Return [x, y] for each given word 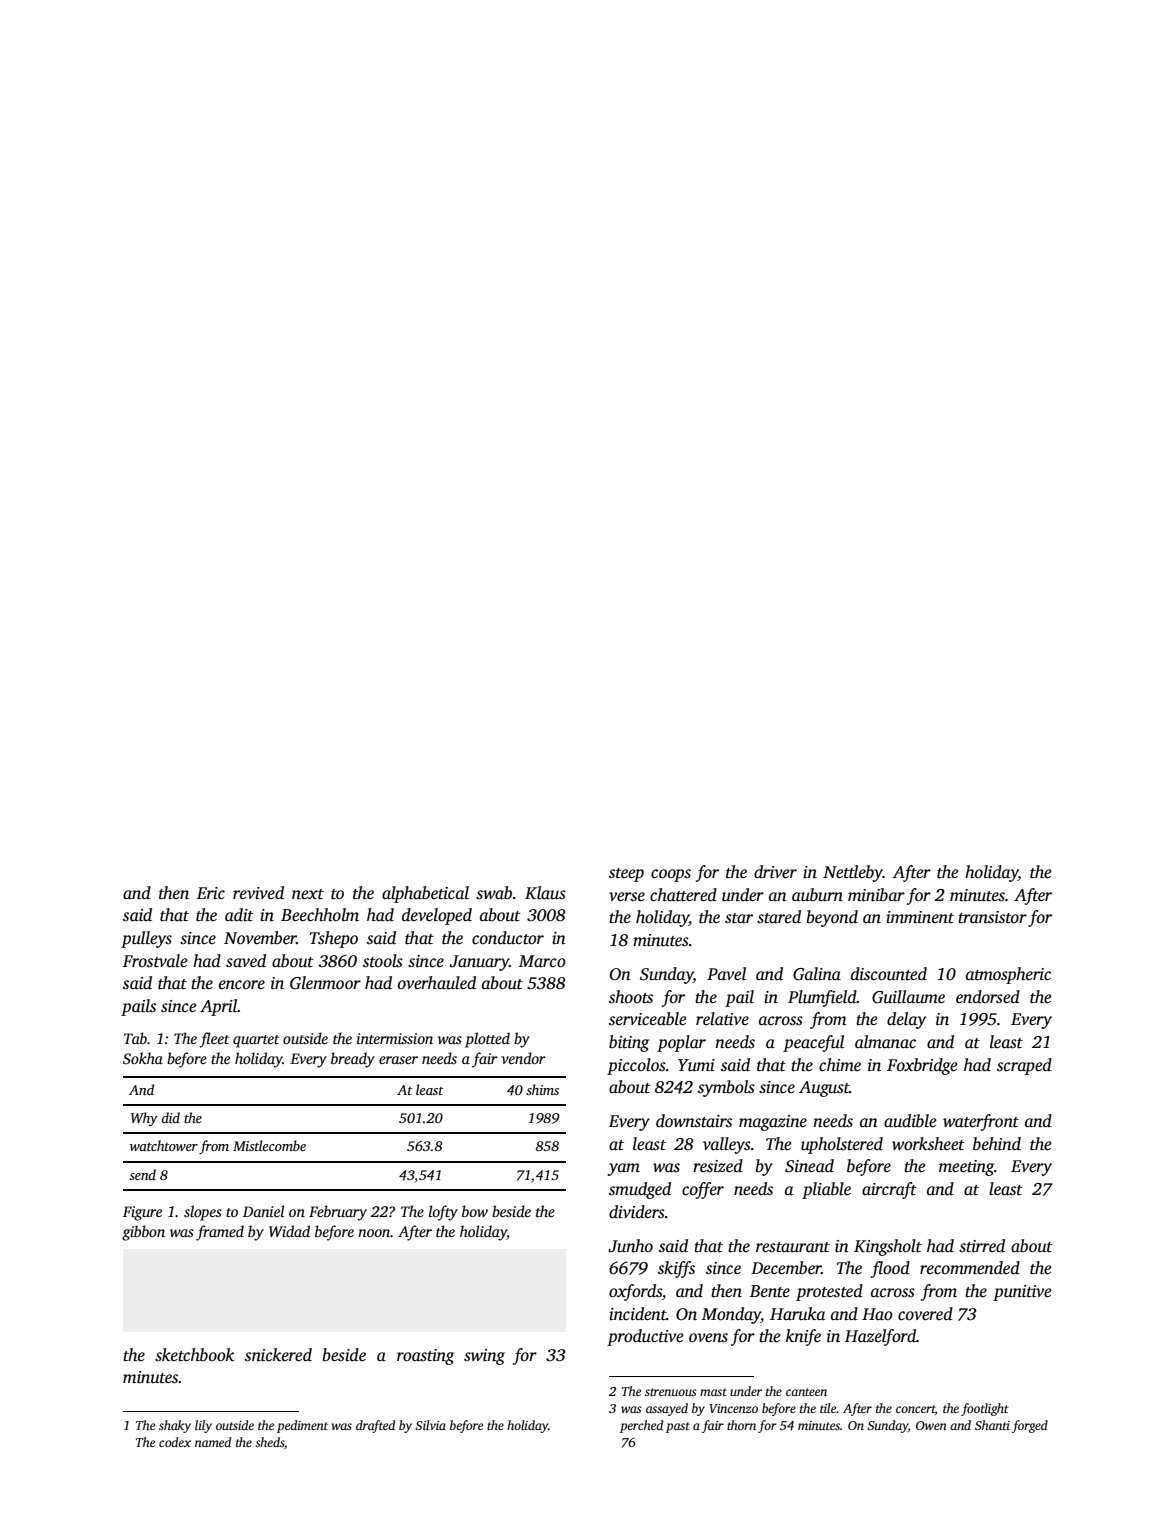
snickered [278, 1355]
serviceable [647, 1019]
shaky [175, 1426]
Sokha [143, 1058]
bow [475, 1211]
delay [906, 1020]
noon [374, 1233]
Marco [542, 961]
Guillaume [908, 997]
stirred [982, 1246]
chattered [683, 895]
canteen [806, 1392]
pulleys [146, 939]
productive [645, 1337]
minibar [876, 894]
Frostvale [154, 961]
